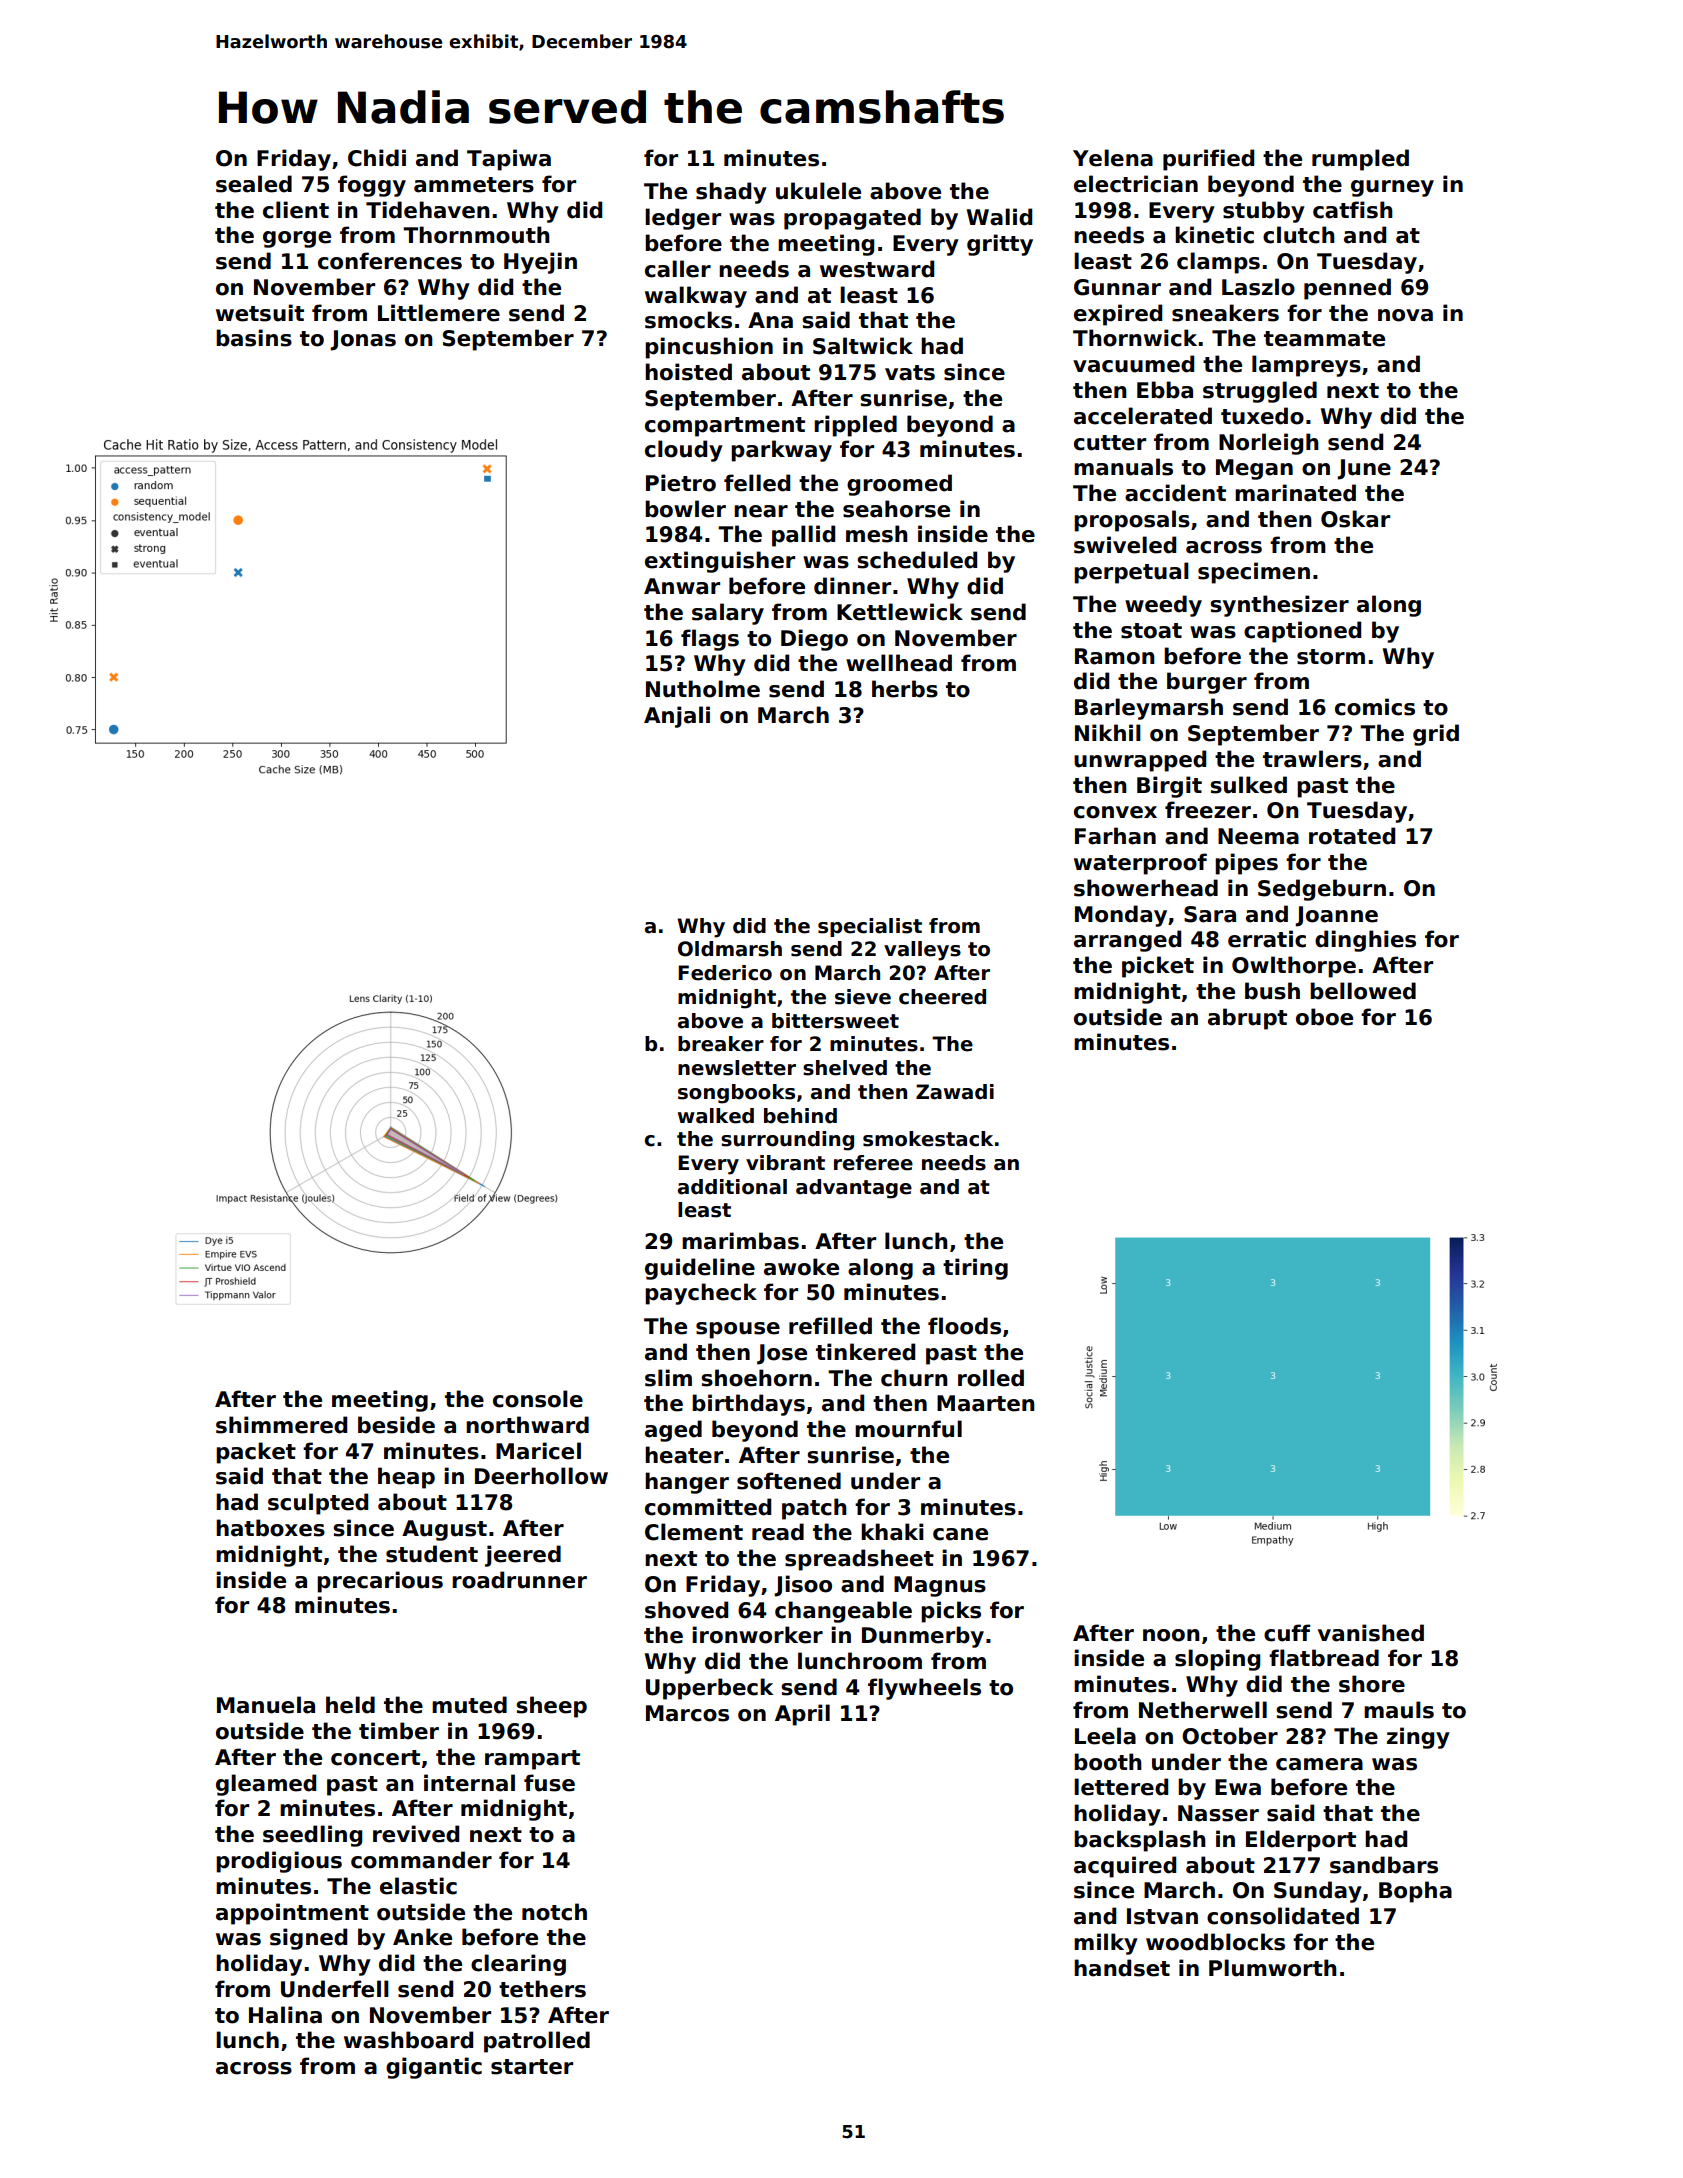 This image has width=1683, height=2178. I want to click on guideline, so click(700, 1269).
